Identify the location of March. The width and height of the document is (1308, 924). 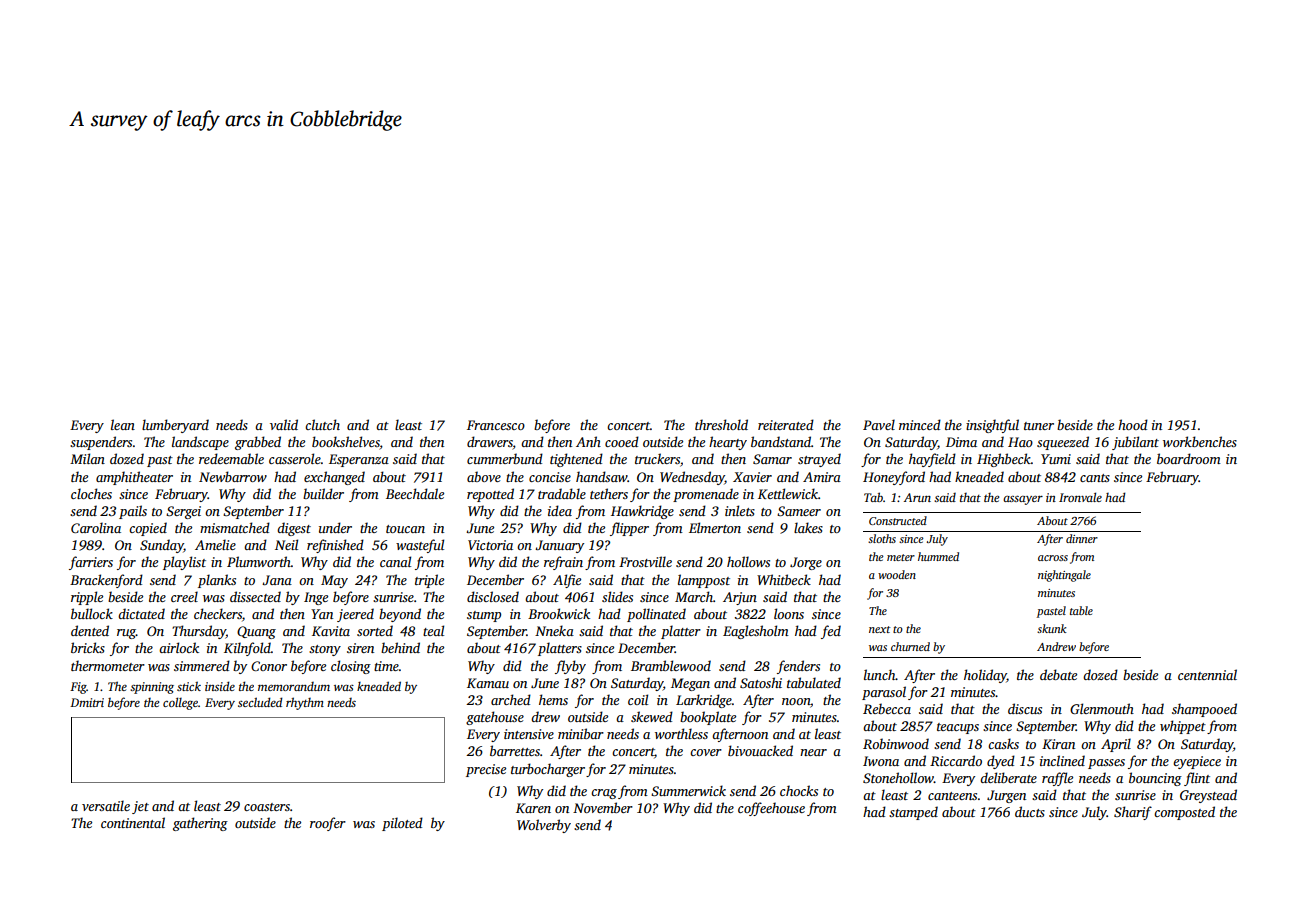
(694, 596).
